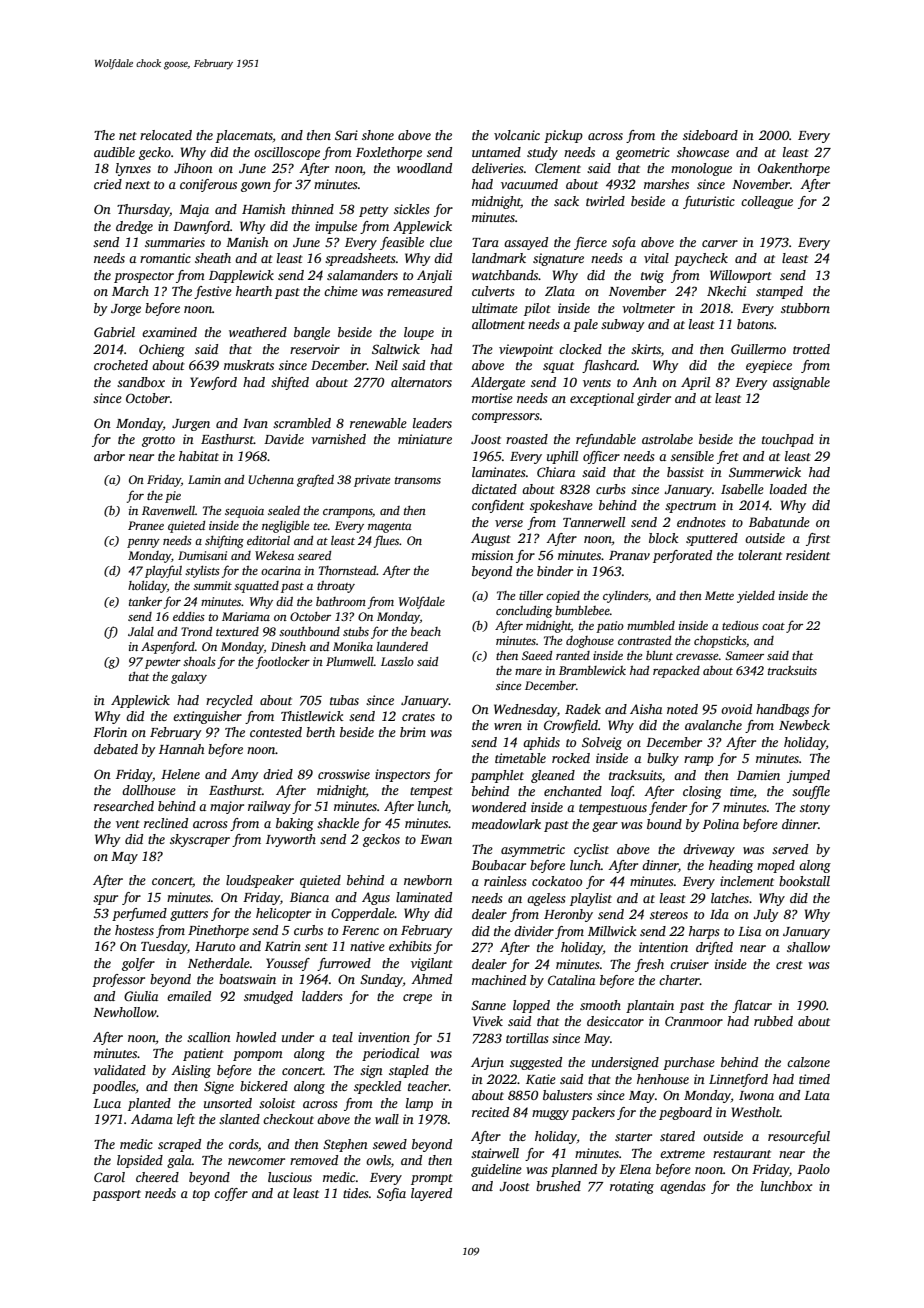  What do you see at coordinates (546, 899) in the image?
I see `ageless` at bounding box center [546, 899].
